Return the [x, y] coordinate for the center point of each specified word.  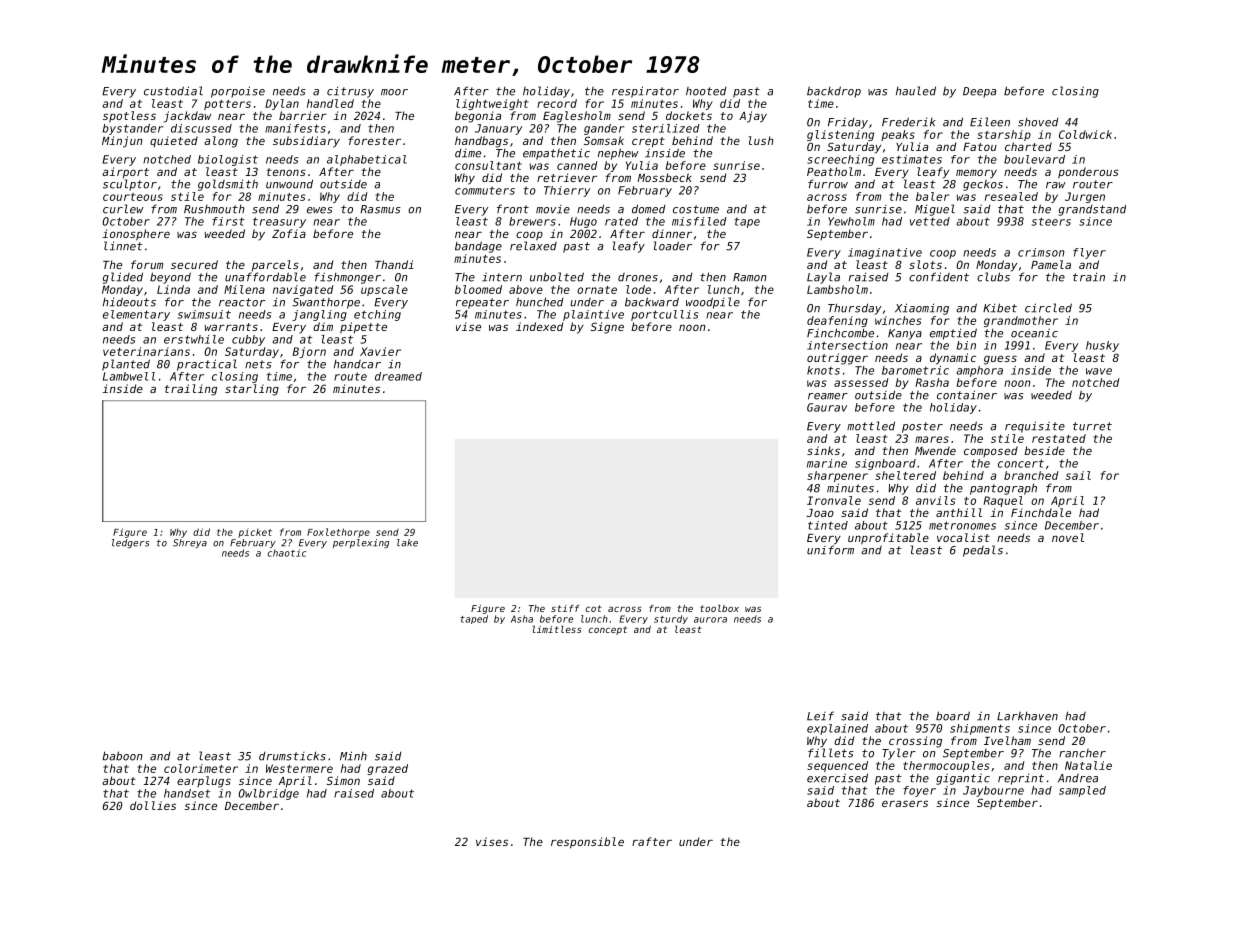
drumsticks [292, 756]
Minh [353, 756]
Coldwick [1085, 134]
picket [255, 533]
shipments [980, 729]
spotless [129, 117]
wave [1099, 371]
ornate [597, 290]
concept [608, 630]
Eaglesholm [577, 117]
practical [207, 365]
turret [1092, 426]
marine [827, 463]
